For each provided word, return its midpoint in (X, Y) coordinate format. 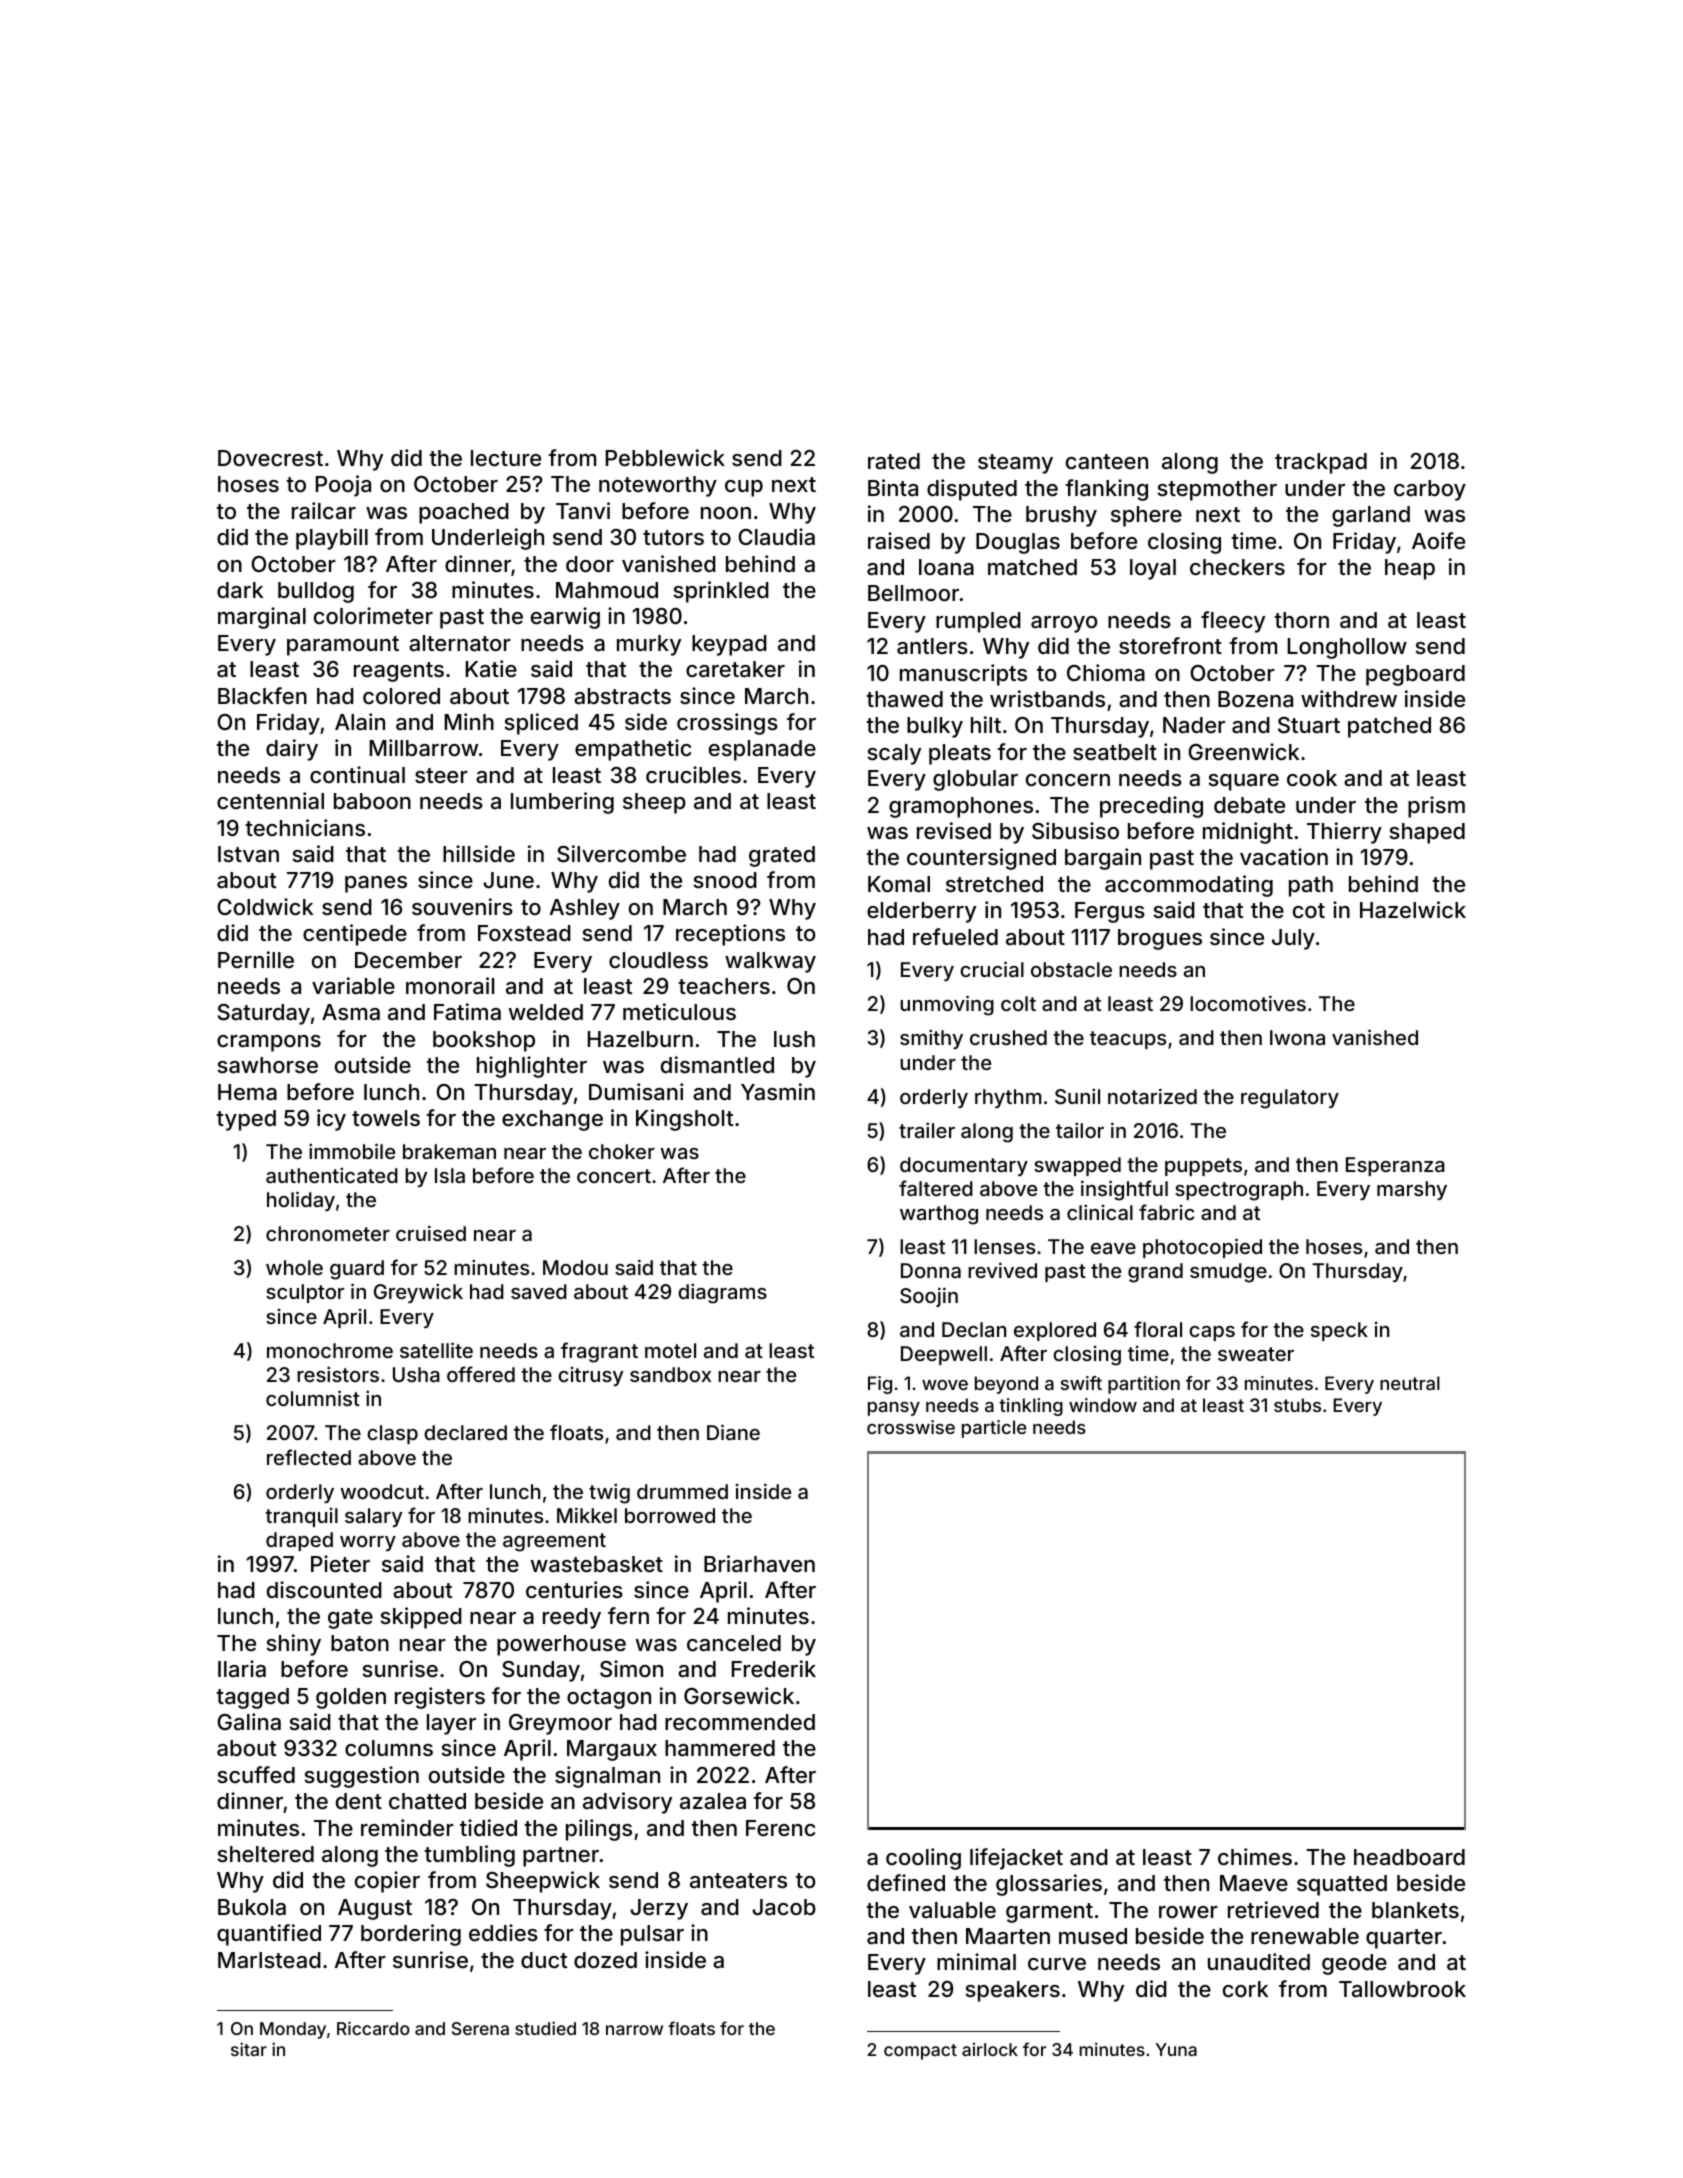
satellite (436, 1350)
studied (545, 2028)
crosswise (911, 1427)
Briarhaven (759, 1564)
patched (1389, 727)
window (1103, 1405)
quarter (1404, 1939)
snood (725, 880)
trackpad (1321, 463)
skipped (421, 1618)
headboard (1409, 1857)
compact (920, 2052)
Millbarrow (424, 748)
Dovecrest (270, 458)
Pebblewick (665, 457)
